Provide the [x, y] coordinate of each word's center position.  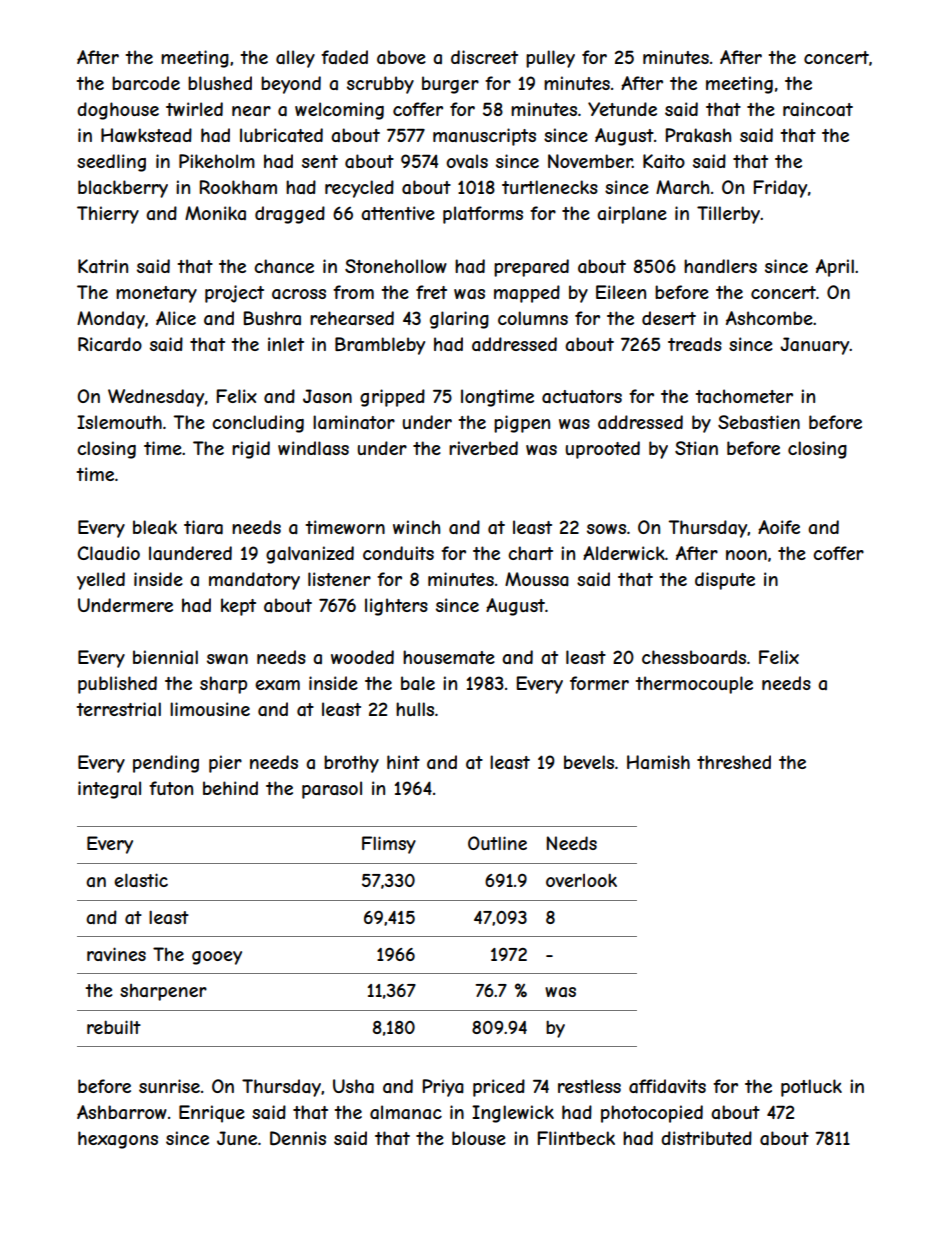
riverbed [483, 448]
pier [225, 764]
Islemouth [119, 422]
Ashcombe [769, 318]
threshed [734, 762]
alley [295, 59]
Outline [497, 843]
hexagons [118, 1140]
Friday [780, 189]
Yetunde [622, 109]
